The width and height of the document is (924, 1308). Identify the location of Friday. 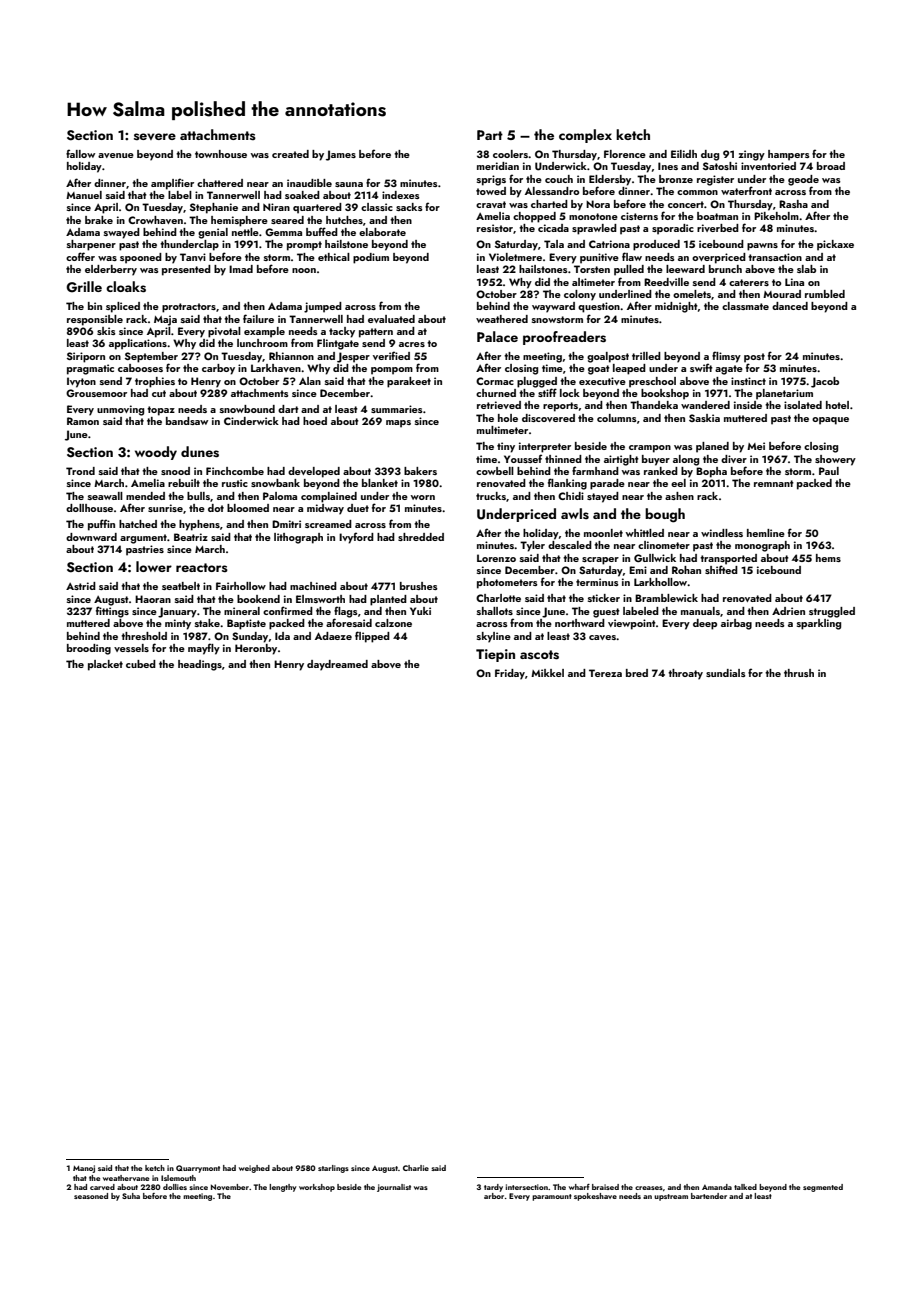
(510, 674).
